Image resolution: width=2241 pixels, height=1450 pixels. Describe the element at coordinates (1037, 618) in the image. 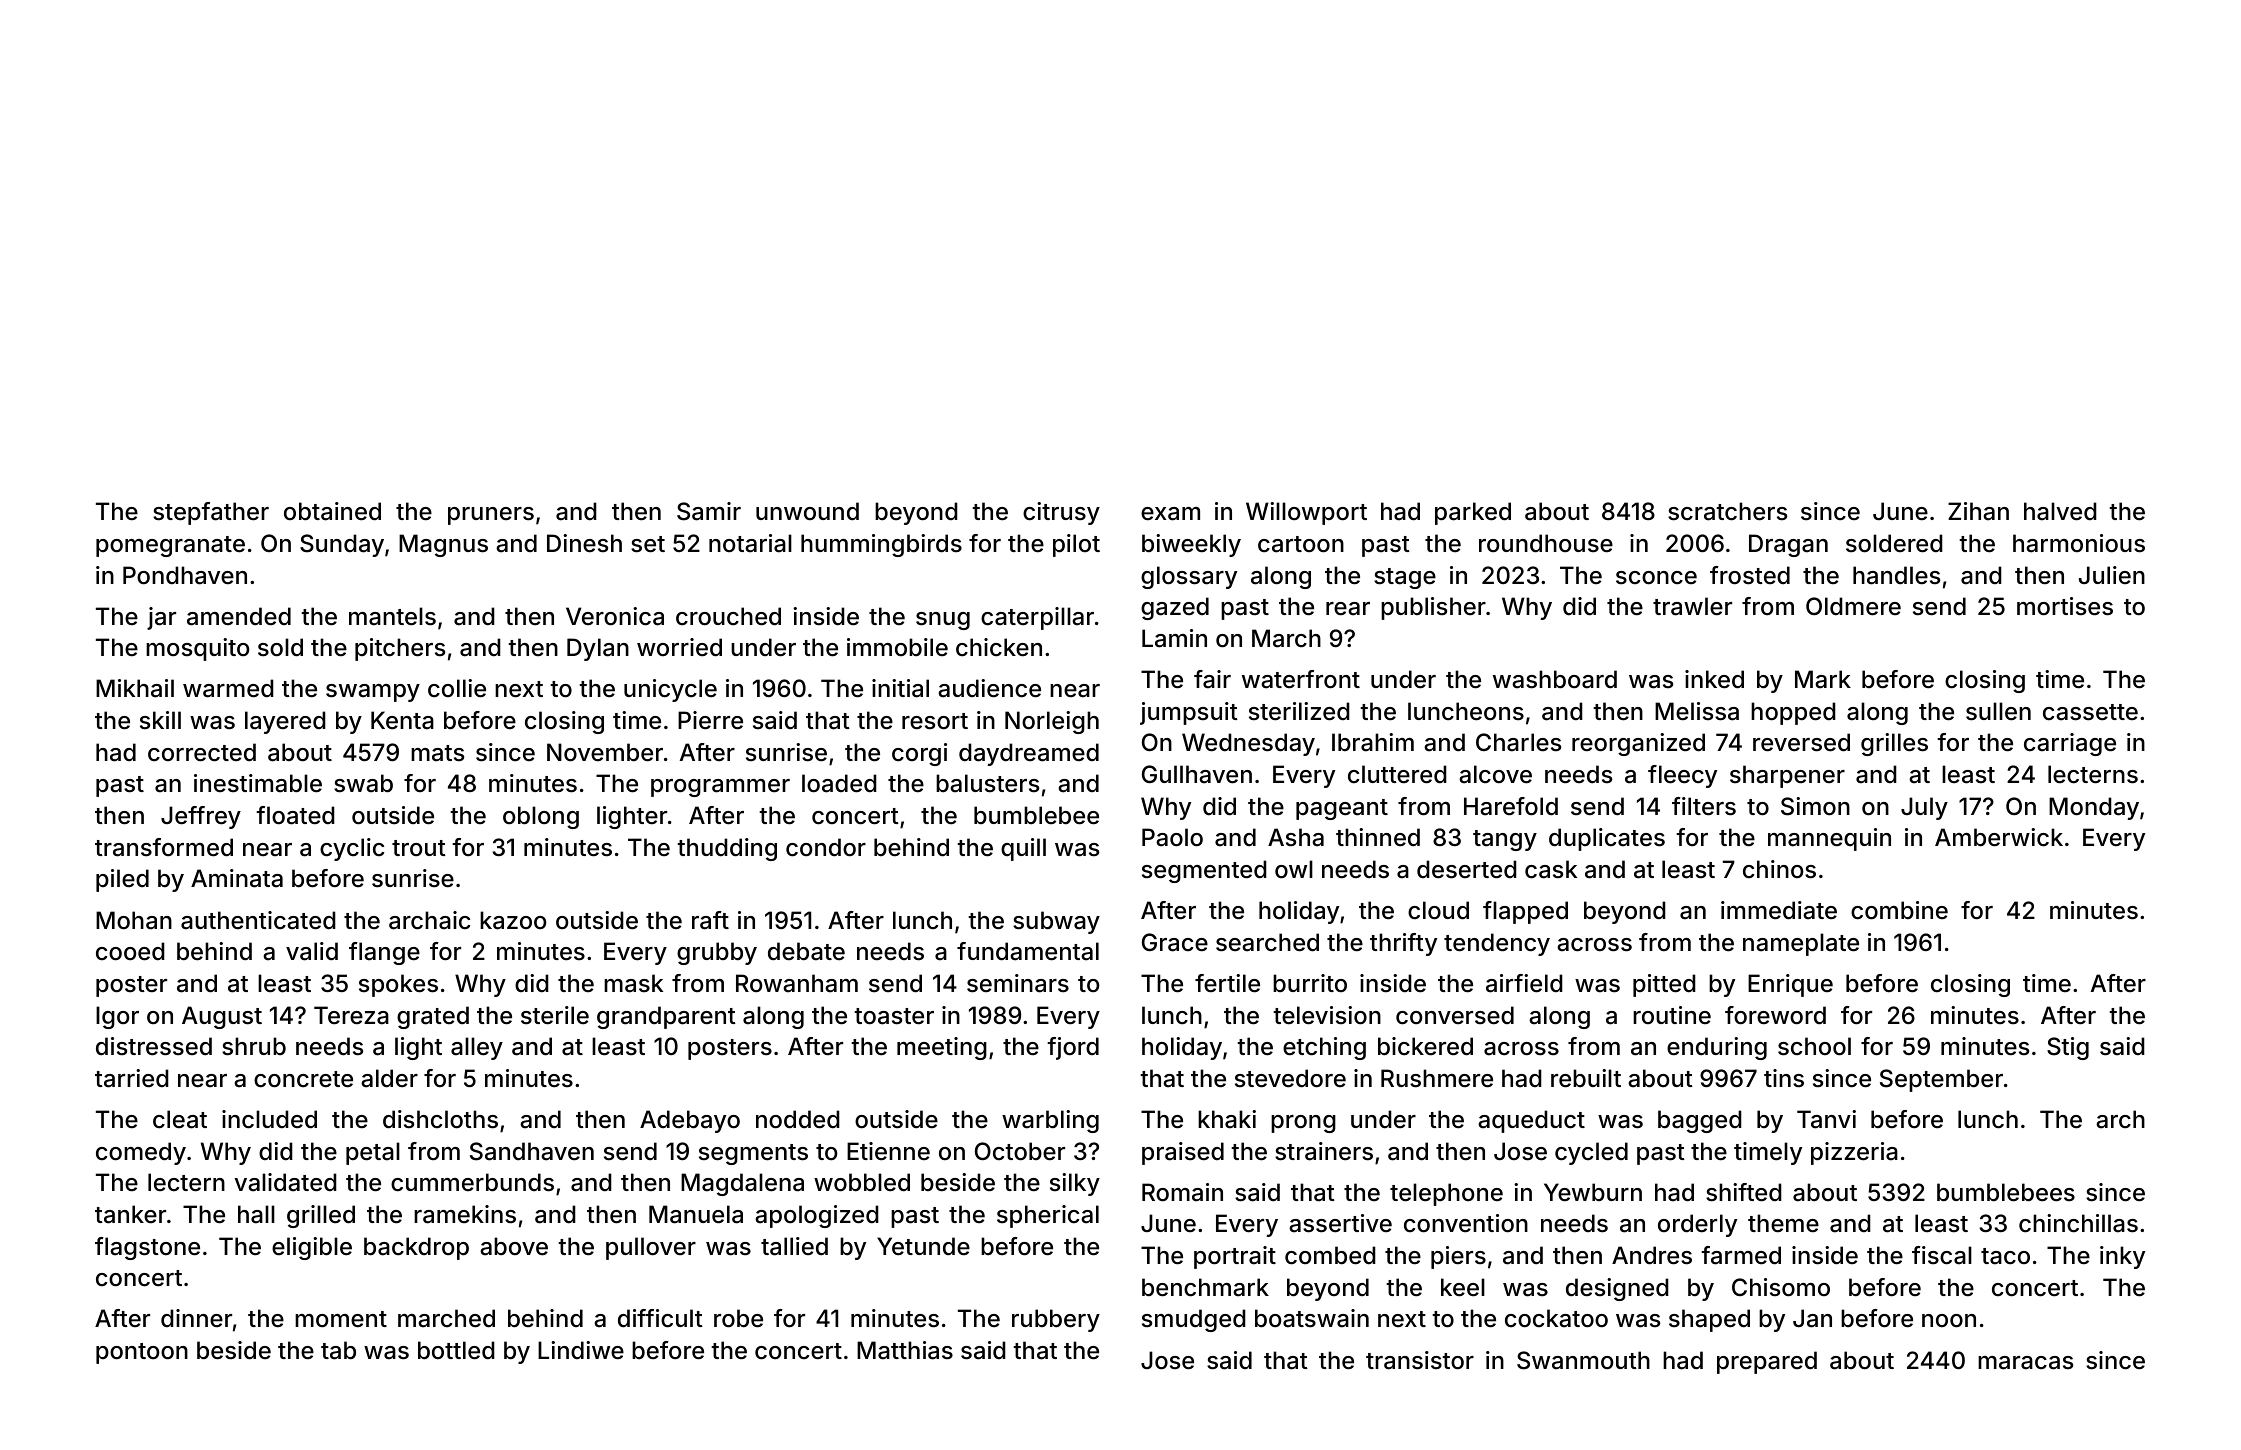

I see `caterpillar` at that location.
